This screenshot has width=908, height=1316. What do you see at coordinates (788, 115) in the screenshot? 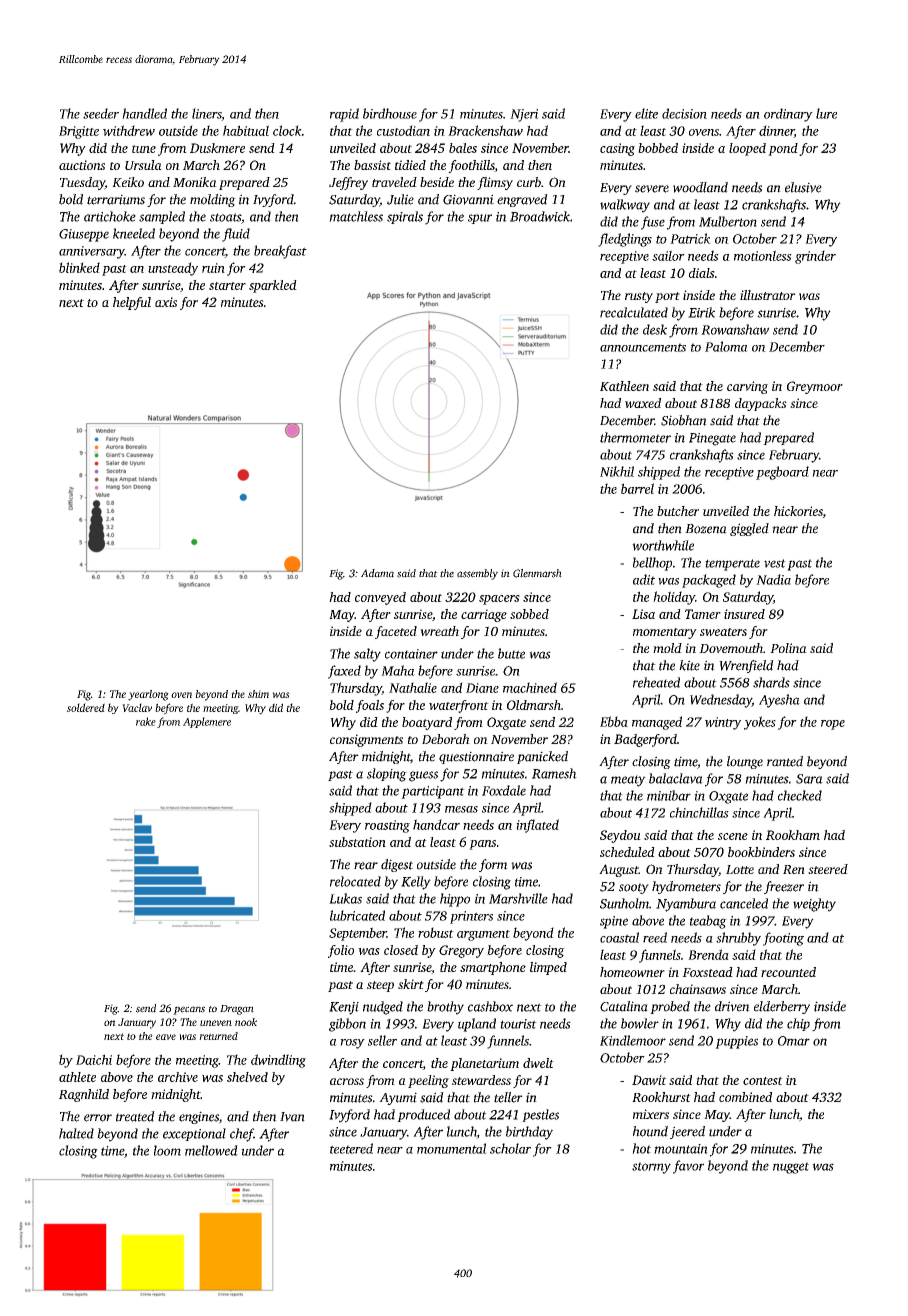
I see `ordinary` at bounding box center [788, 115].
